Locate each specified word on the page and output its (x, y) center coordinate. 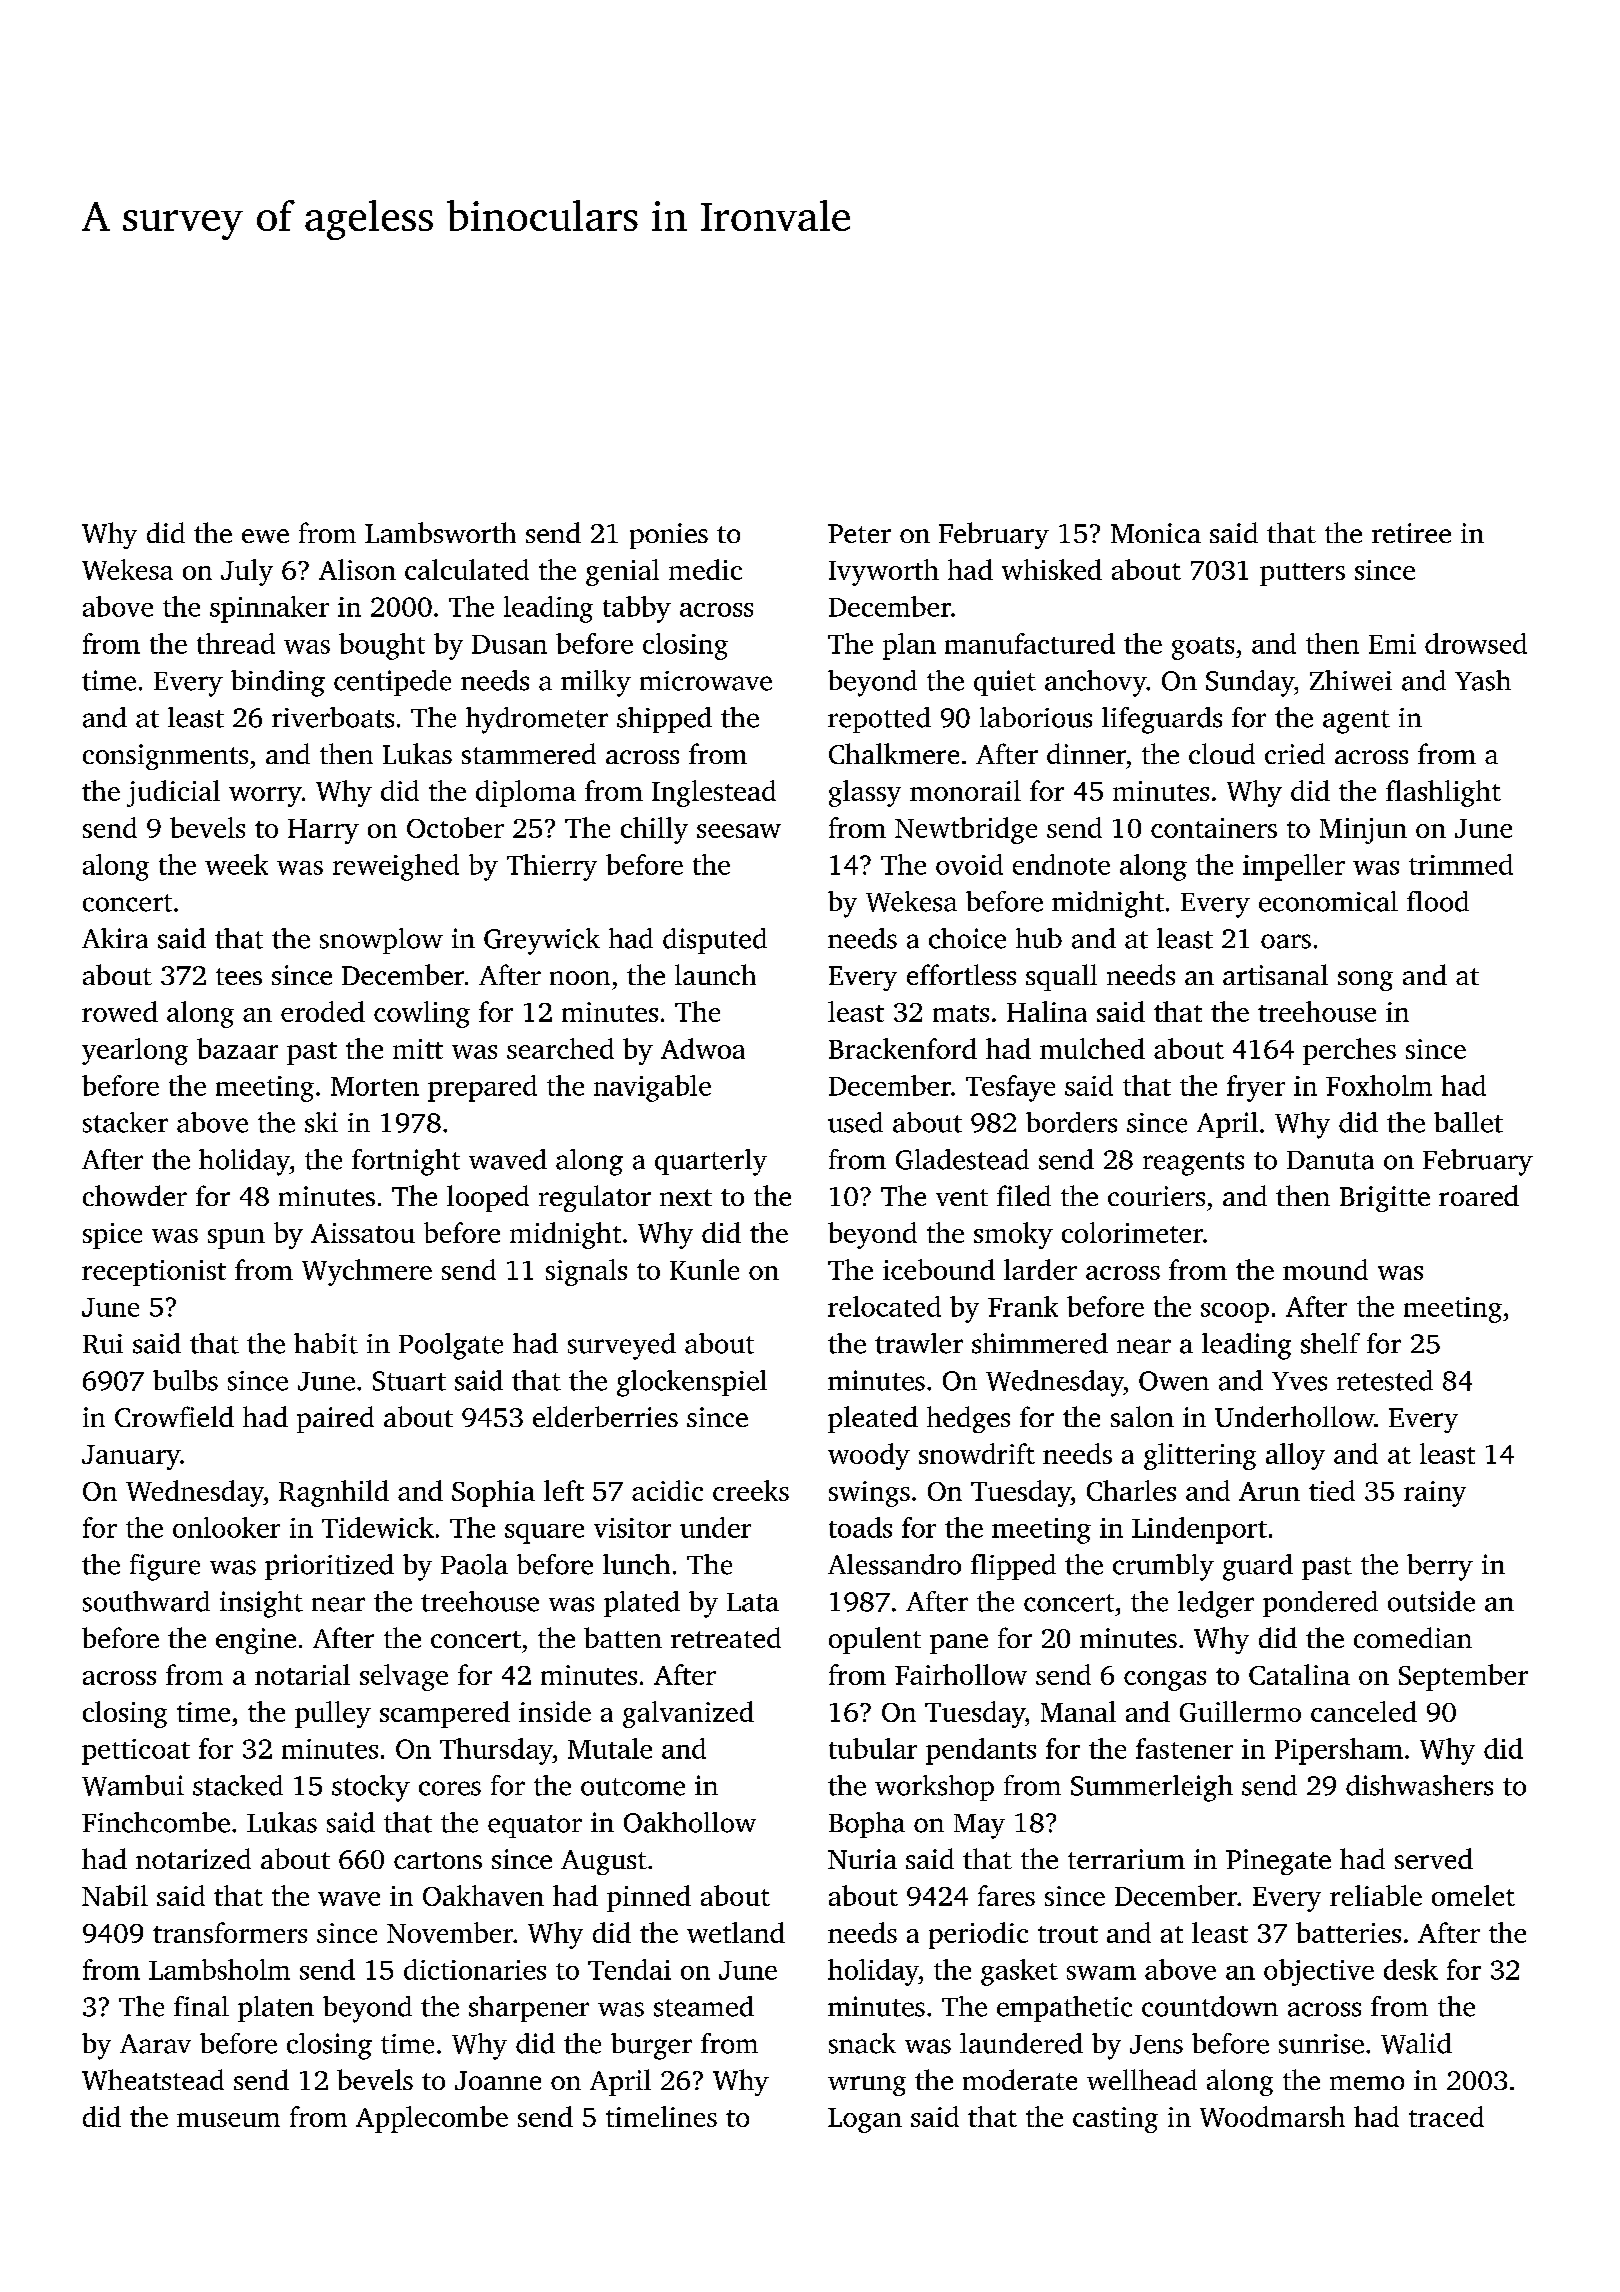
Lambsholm (219, 1969)
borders (1071, 1122)
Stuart (409, 1381)
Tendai (629, 1969)
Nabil (115, 1895)
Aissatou (363, 1233)
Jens (1156, 2044)
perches (1349, 1051)
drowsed (1476, 643)
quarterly (711, 1162)
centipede (392, 683)
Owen (1174, 1381)
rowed (120, 1011)
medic (705, 569)
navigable (652, 1088)
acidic (667, 1490)
